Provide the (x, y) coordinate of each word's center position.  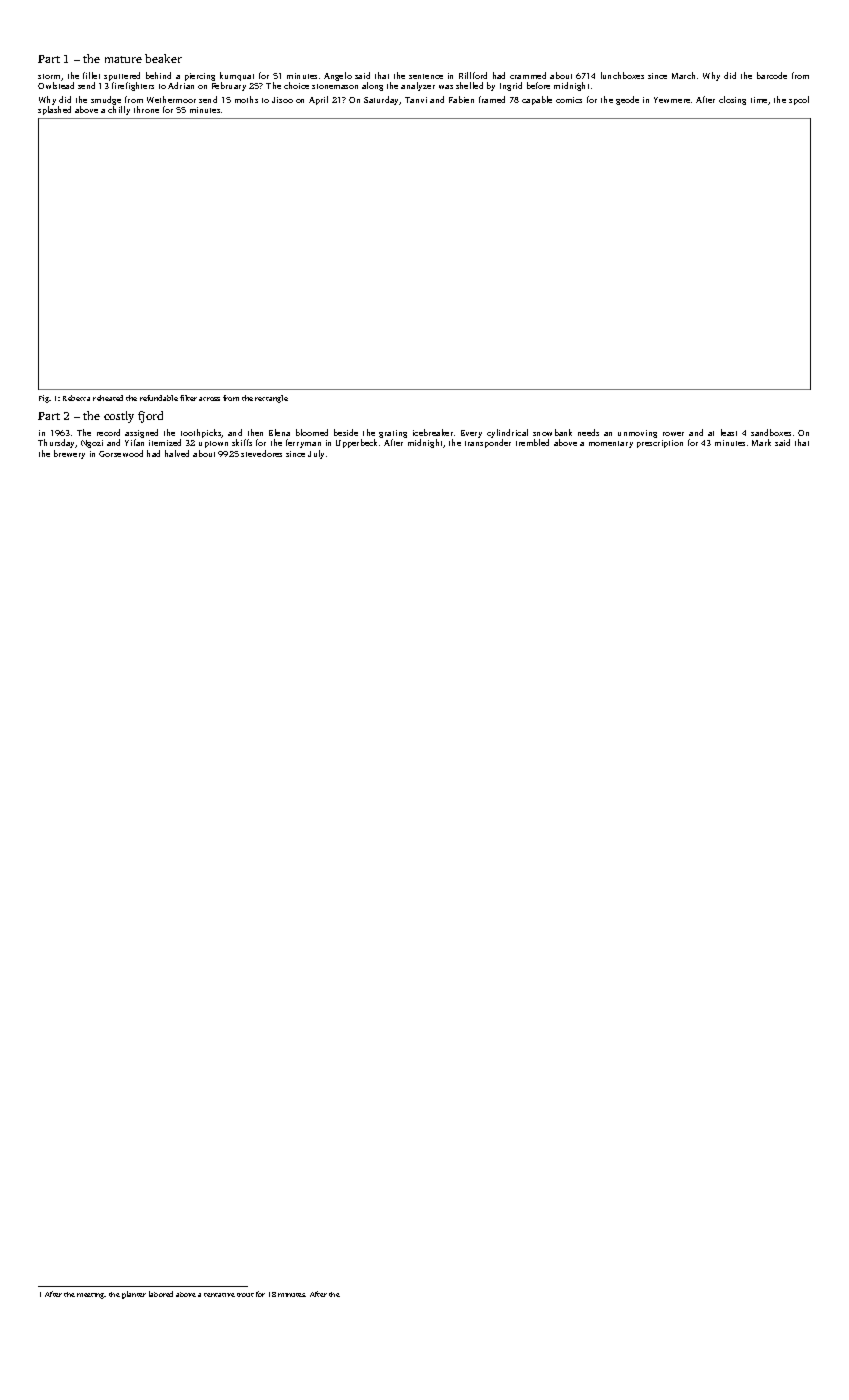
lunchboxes (622, 75)
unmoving (637, 434)
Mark (761, 442)
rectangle (271, 399)
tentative (219, 1295)
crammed (528, 75)
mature (123, 59)
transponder (488, 443)
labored (161, 1294)
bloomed (312, 432)
